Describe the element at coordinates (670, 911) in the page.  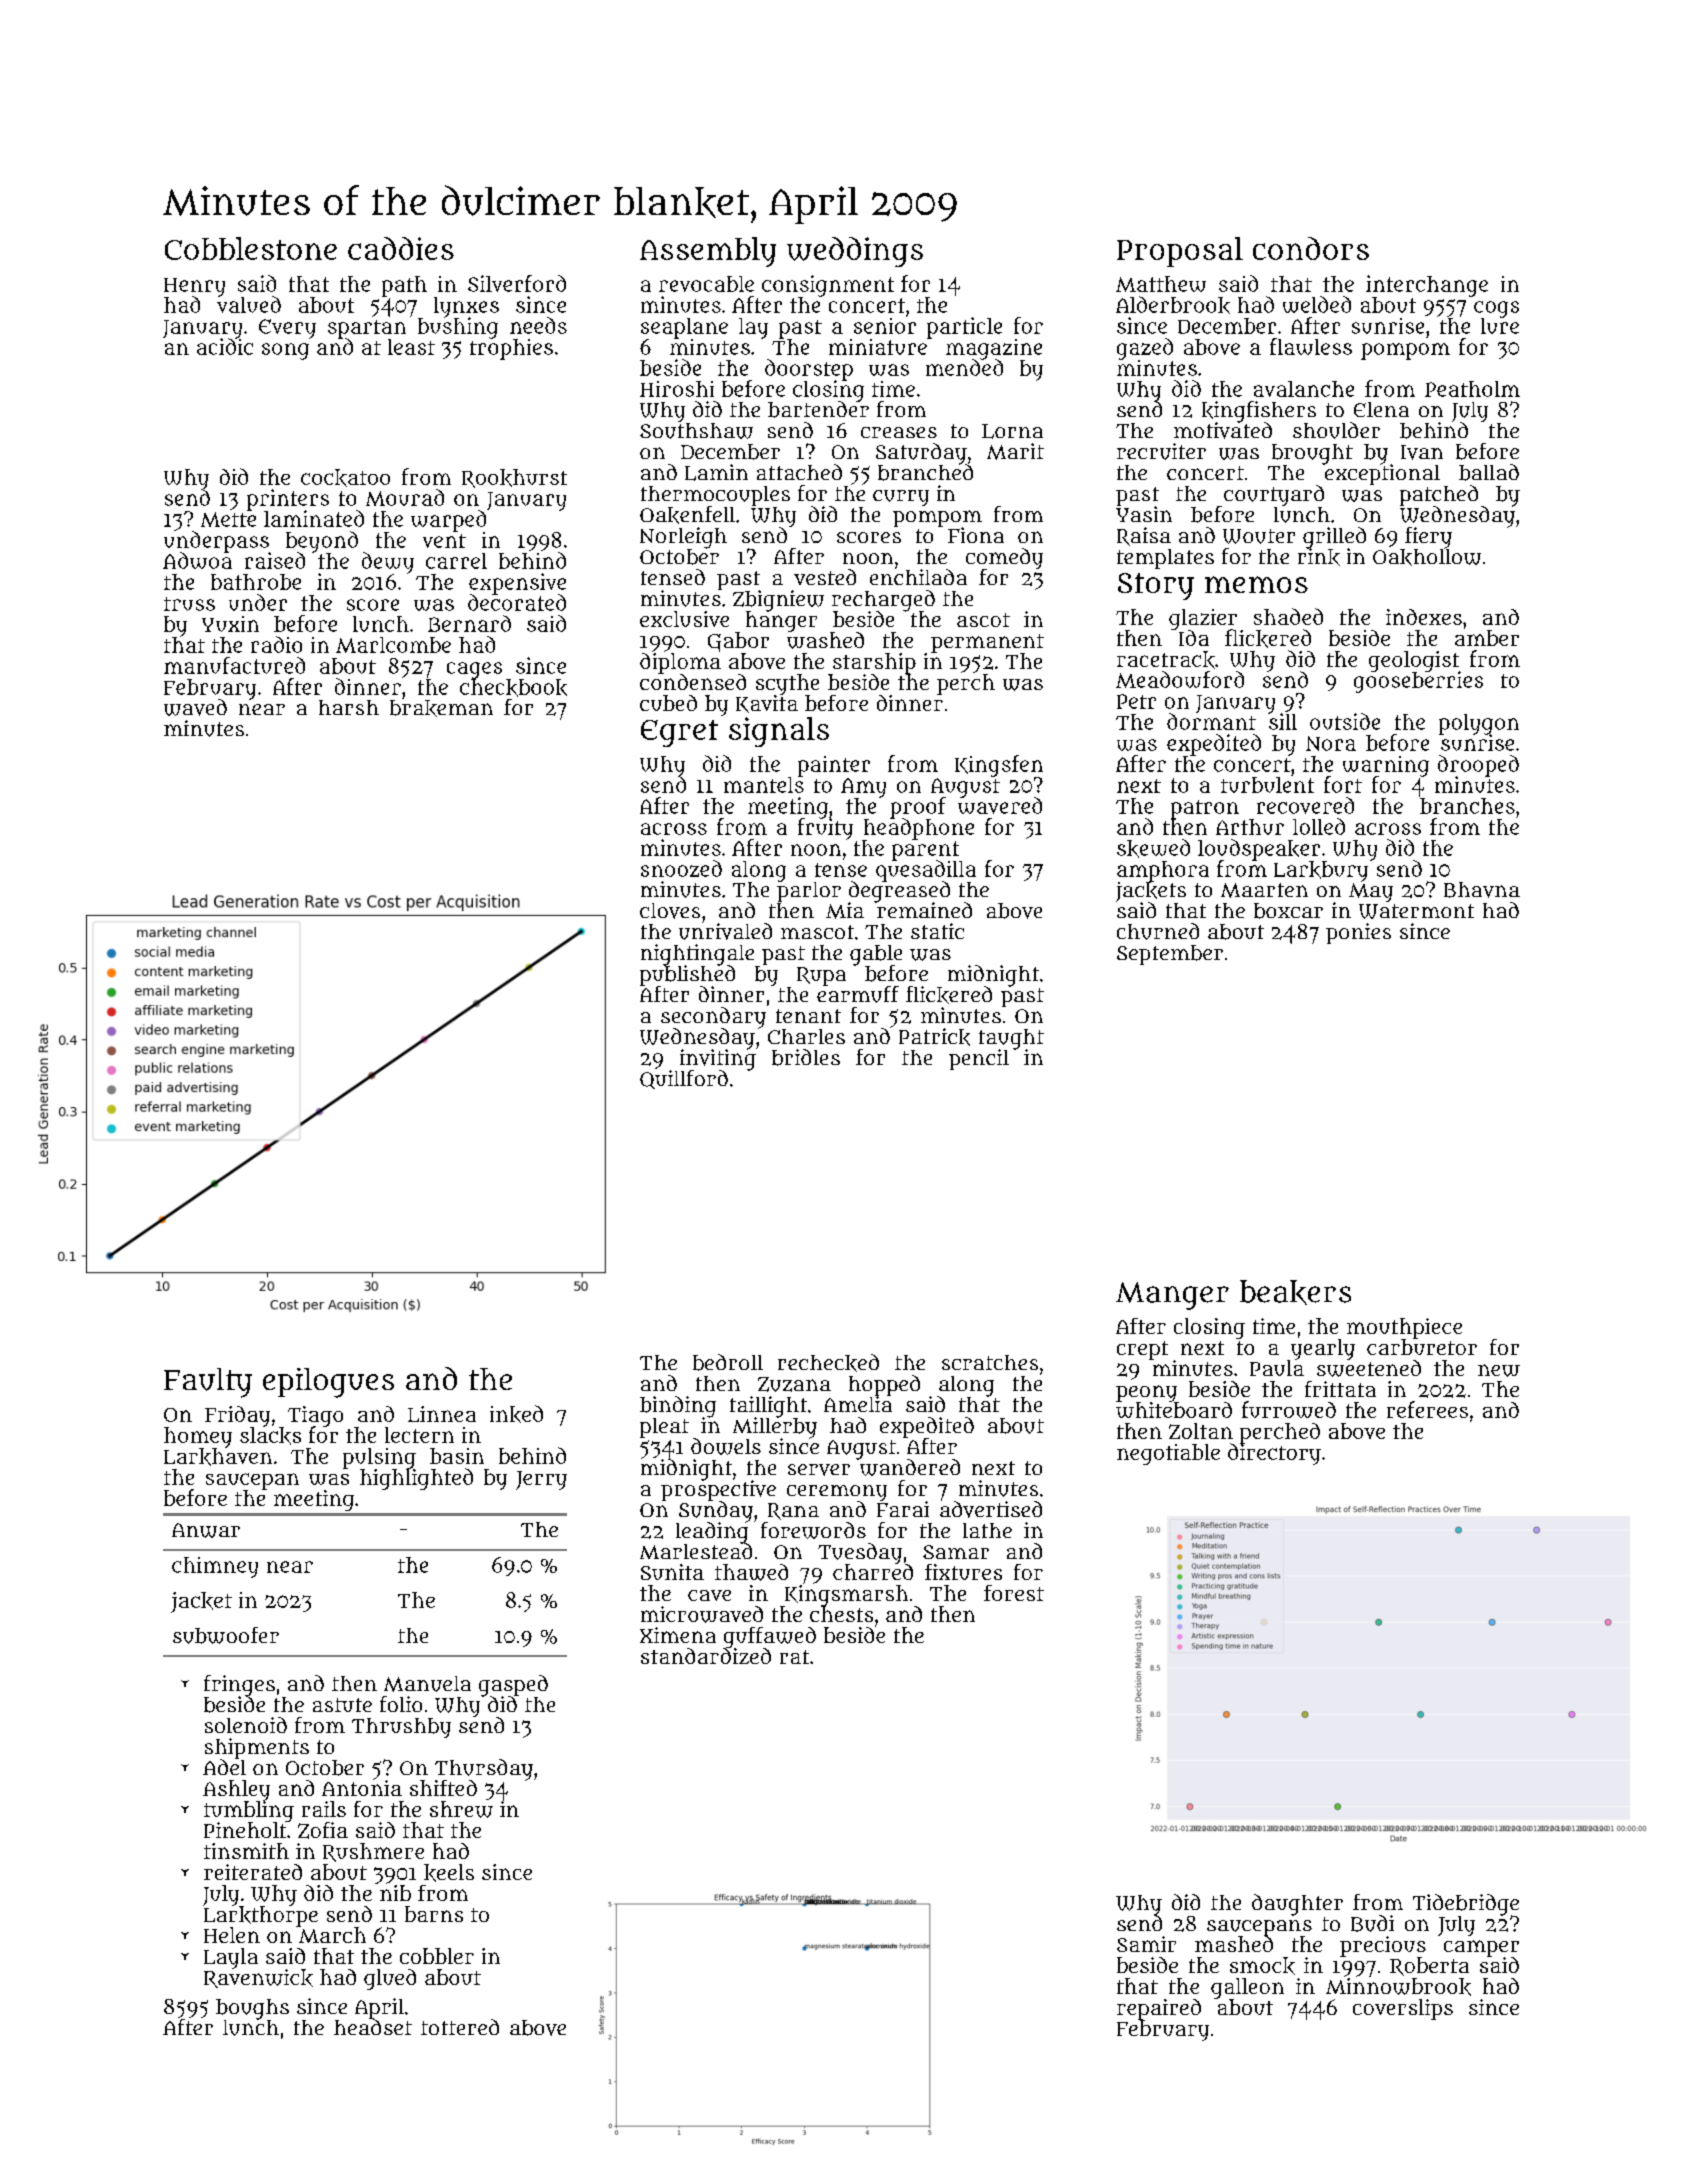
I see `cloves` at that location.
